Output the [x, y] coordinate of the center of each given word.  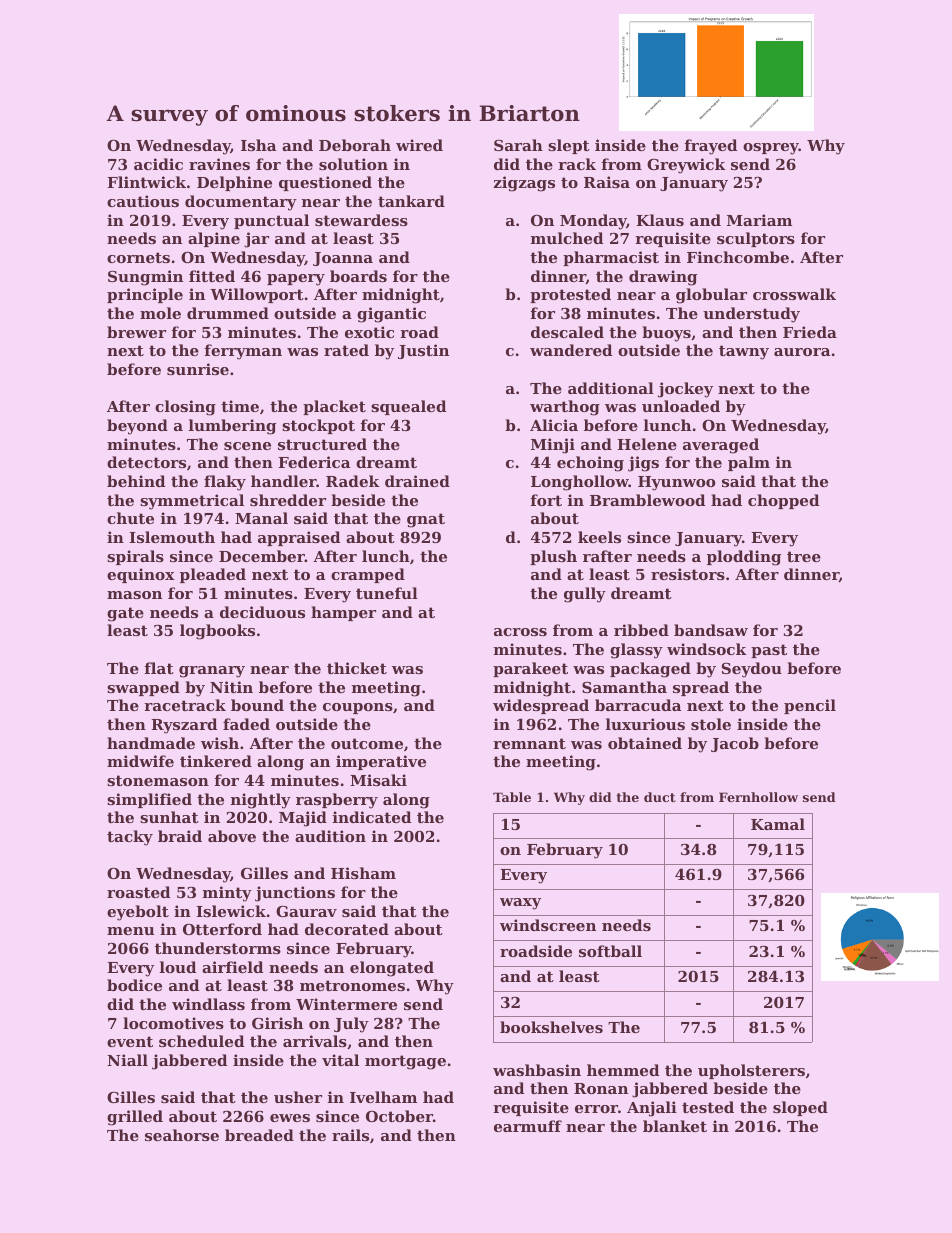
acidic [158, 164]
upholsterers [751, 1071]
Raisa [607, 182]
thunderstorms [218, 948]
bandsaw [711, 630]
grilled [135, 1118]
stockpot [318, 426]
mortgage [405, 1062]
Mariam [759, 220]
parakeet [530, 669]
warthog [565, 408]
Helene [647, 444]
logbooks [217, 632]
